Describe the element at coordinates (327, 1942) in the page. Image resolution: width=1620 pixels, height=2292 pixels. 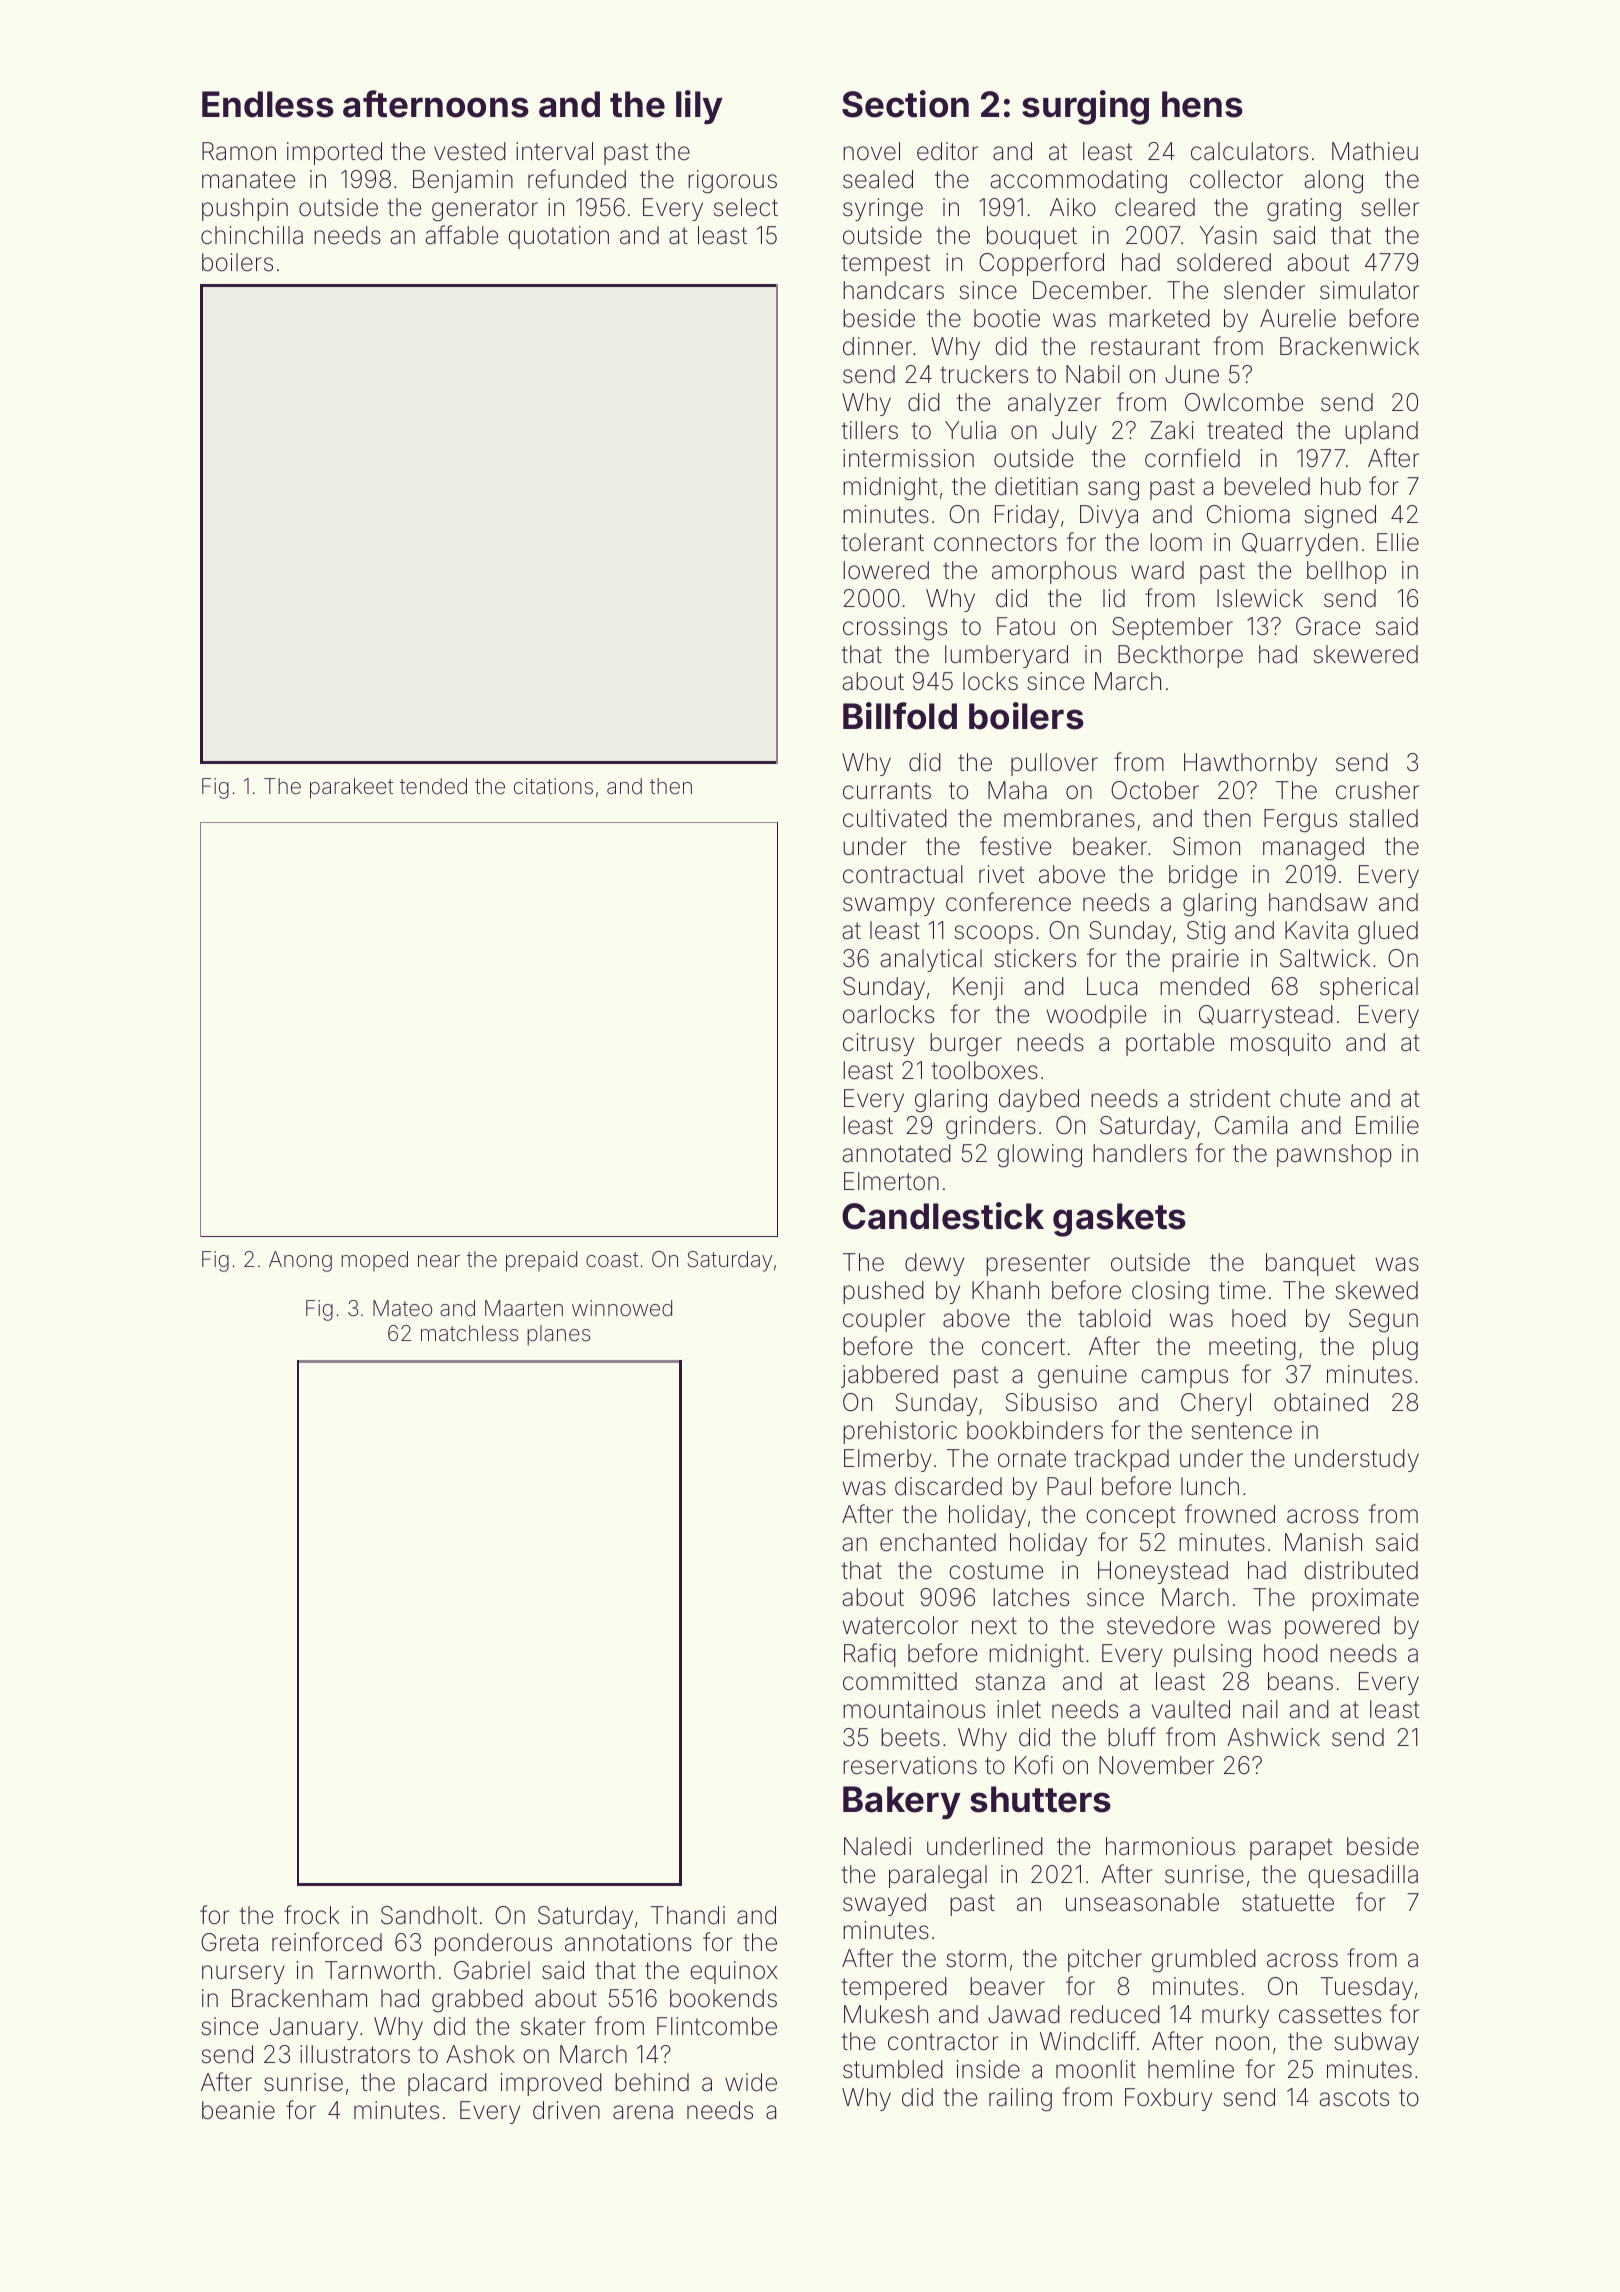
I see `reinforced` at that location.
